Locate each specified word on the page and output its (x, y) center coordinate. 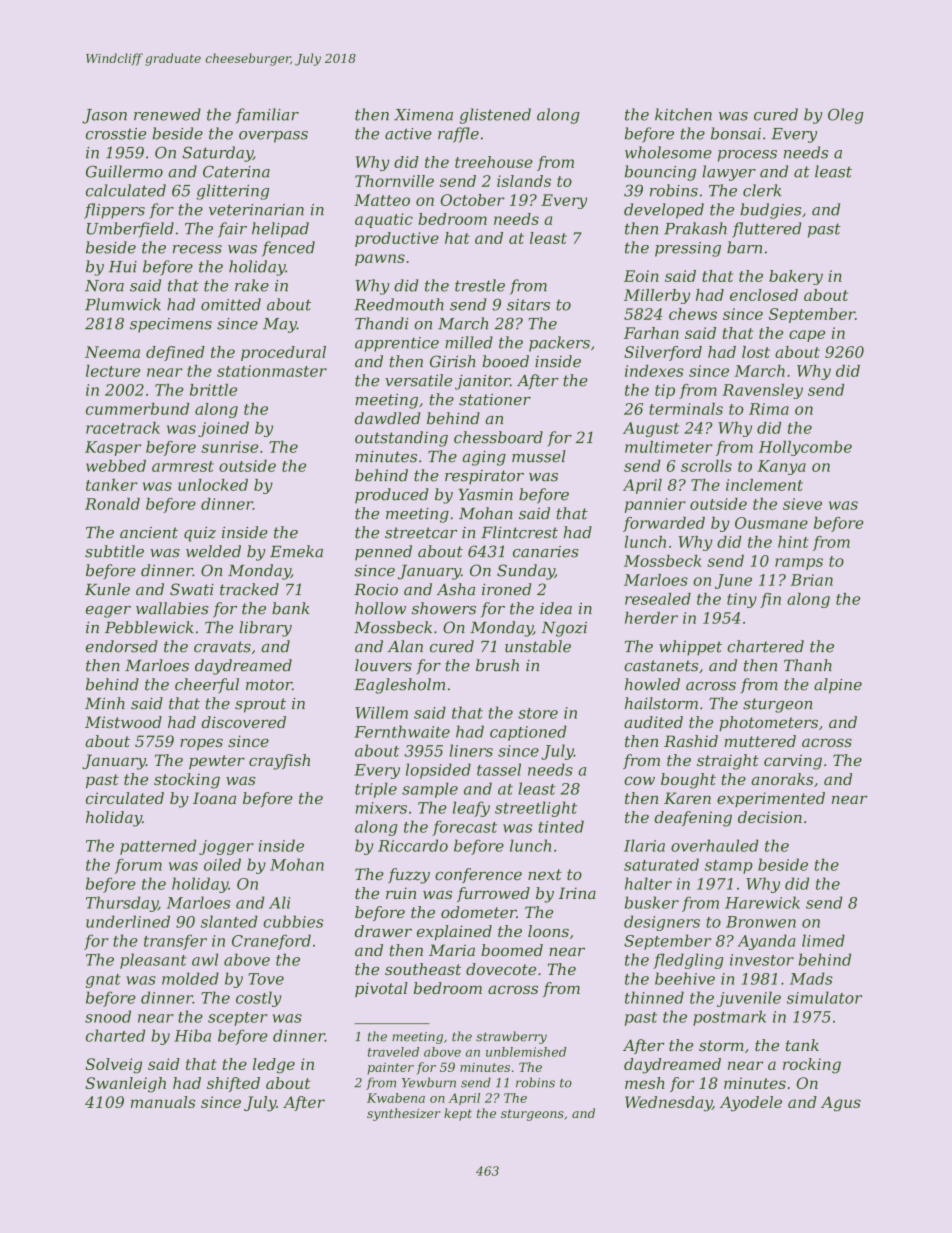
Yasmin (485, 495)
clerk (762, 190)
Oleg (846, 116)
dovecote (501, 969)
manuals (163, 1102)
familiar (267, 116)
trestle (480, 285)
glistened (495, 116)
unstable (538, 646)
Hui (123, 267)
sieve (802, 504)
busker (652, 902)
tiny (742, 600)
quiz (200, 534)
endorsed (122, 646)
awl (205, 959)
